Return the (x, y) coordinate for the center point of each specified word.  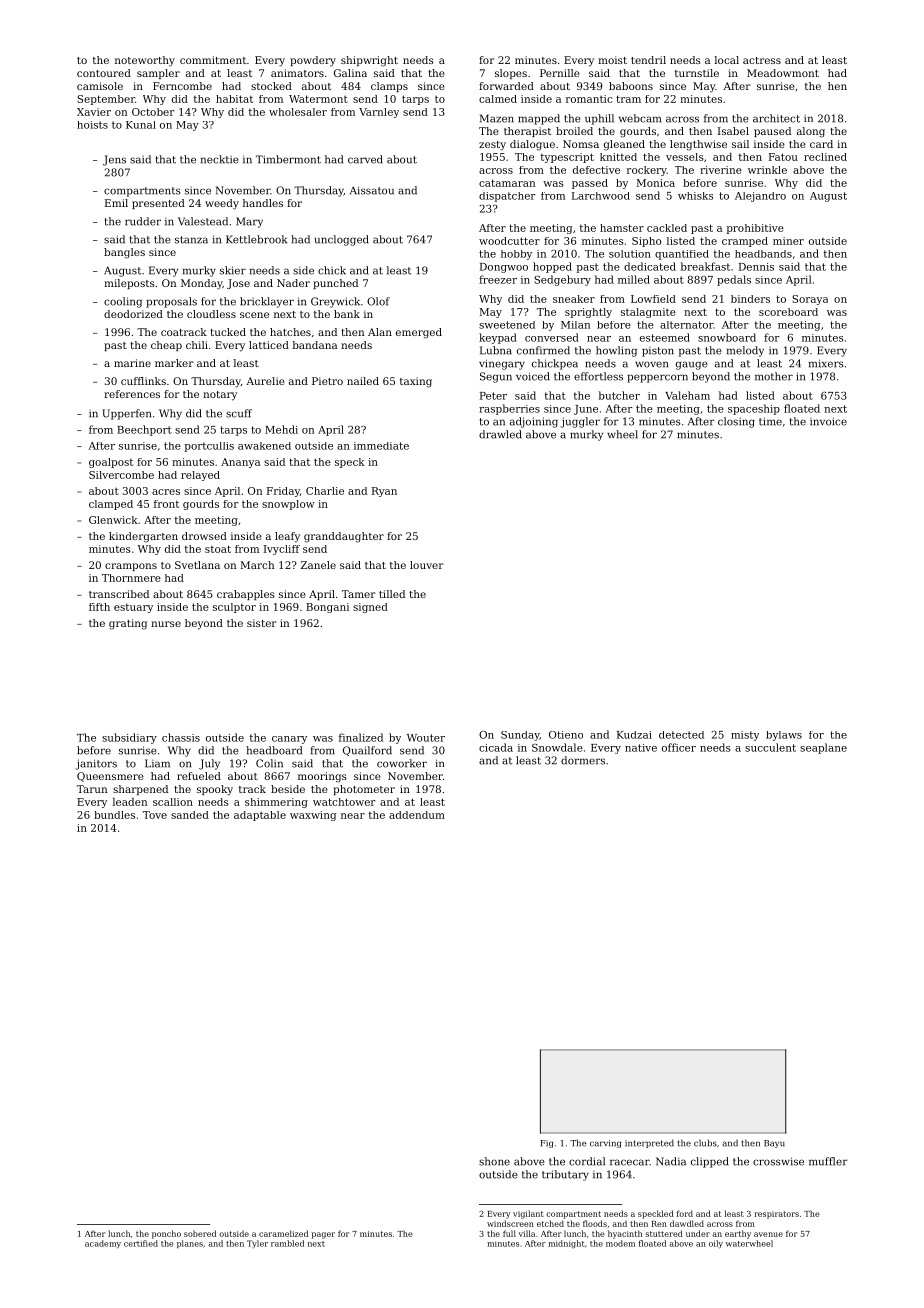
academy (103, 1244)
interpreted (649, 1143)
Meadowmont (783, 73)
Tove (155, 815)
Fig (546, 1144)
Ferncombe (182, 86)
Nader (293, 283)
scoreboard (788, 312)
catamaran (507, 183)
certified (141, 1243)
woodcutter (509, 241)
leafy (287, 537)
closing (736, 422)
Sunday (520, 736)
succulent (770, 747)
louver (426, 565)
